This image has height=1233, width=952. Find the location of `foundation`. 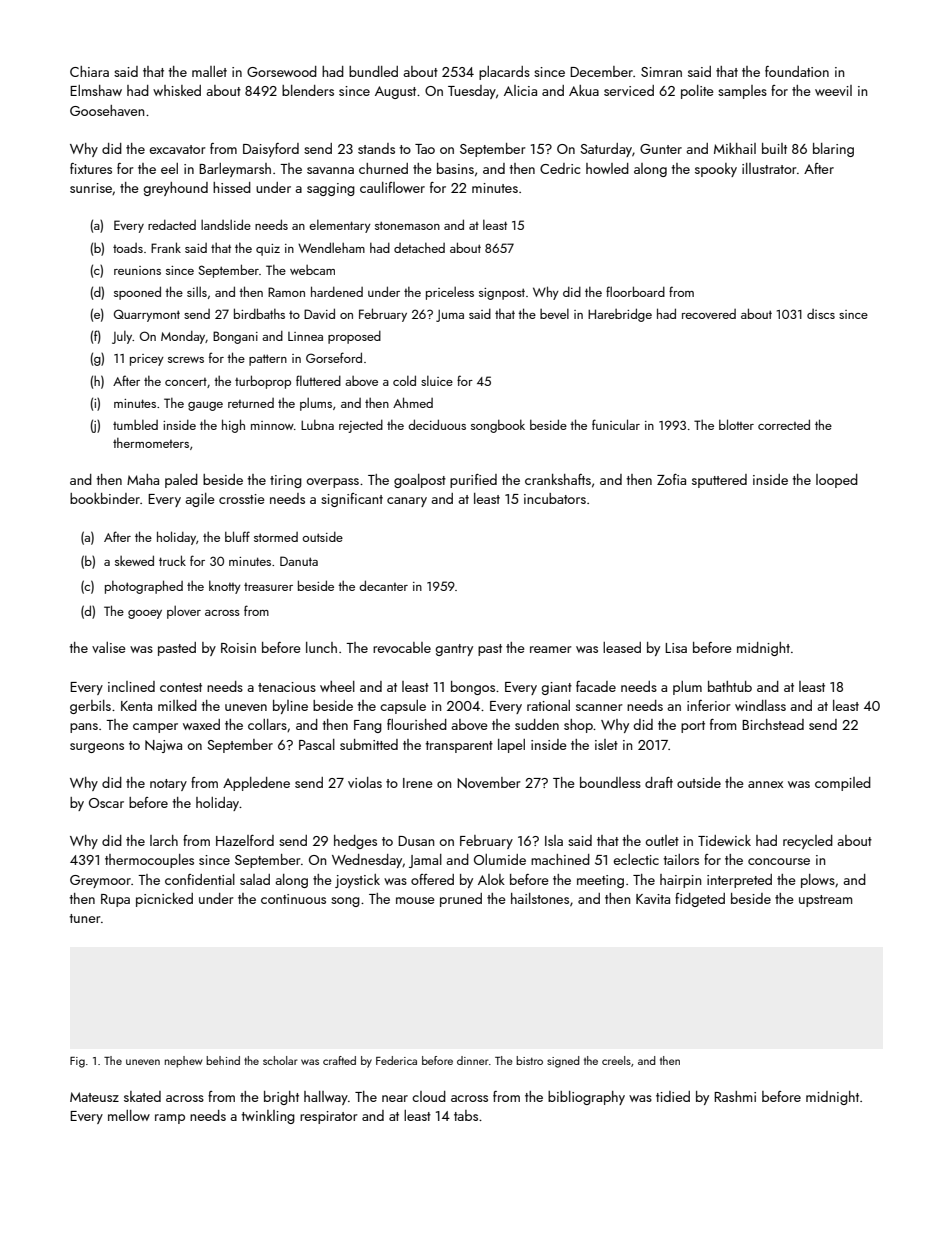

foundation is located at coordinates (797, 71).
